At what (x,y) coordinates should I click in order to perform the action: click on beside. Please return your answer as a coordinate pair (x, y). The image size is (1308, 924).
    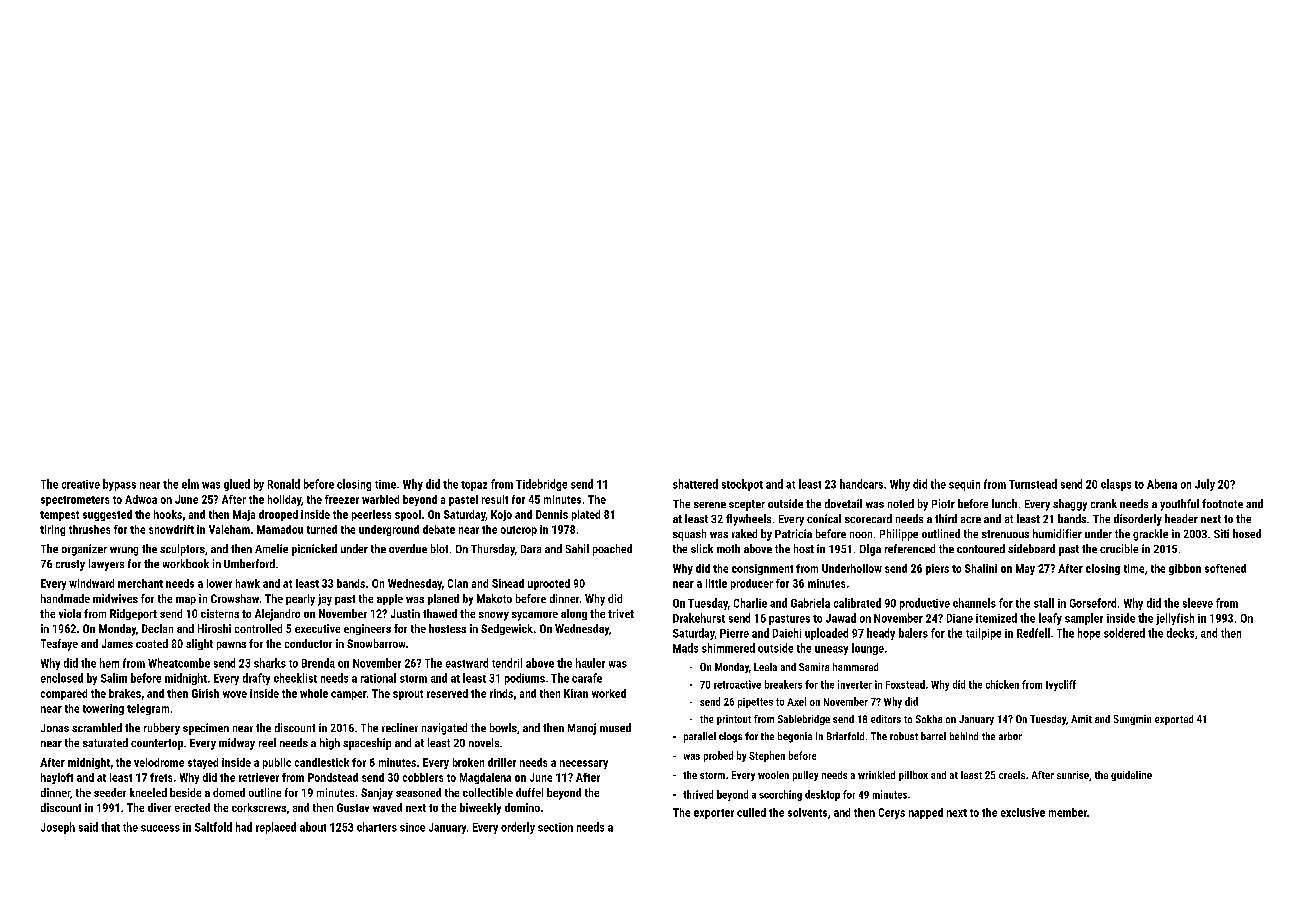
    Looking at the image, I should click on (185, 792).
